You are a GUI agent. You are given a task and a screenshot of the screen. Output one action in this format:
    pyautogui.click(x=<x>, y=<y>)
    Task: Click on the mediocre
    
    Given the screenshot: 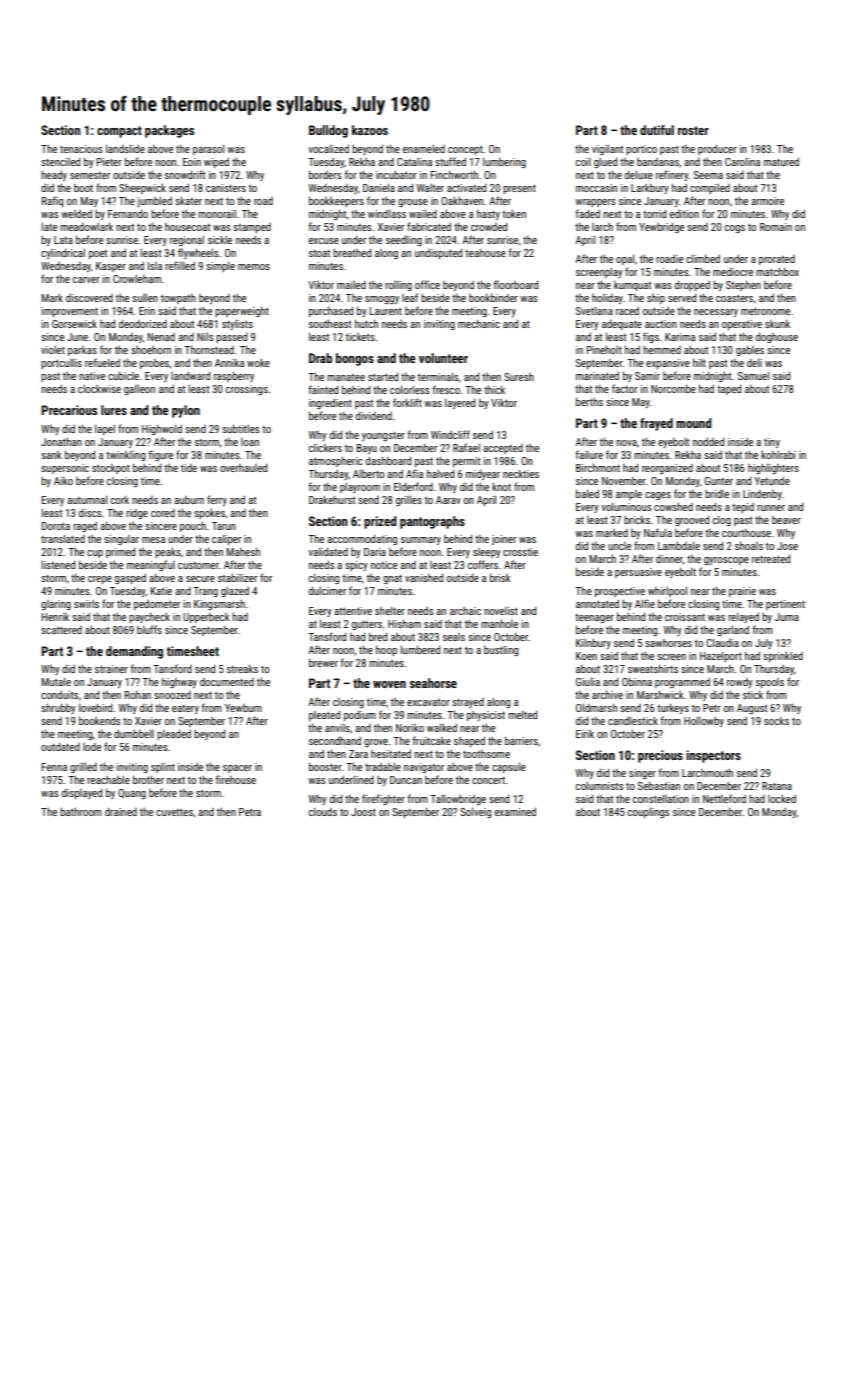 What is the action you would take?
    pyautogui.click(x=733, y=271)
